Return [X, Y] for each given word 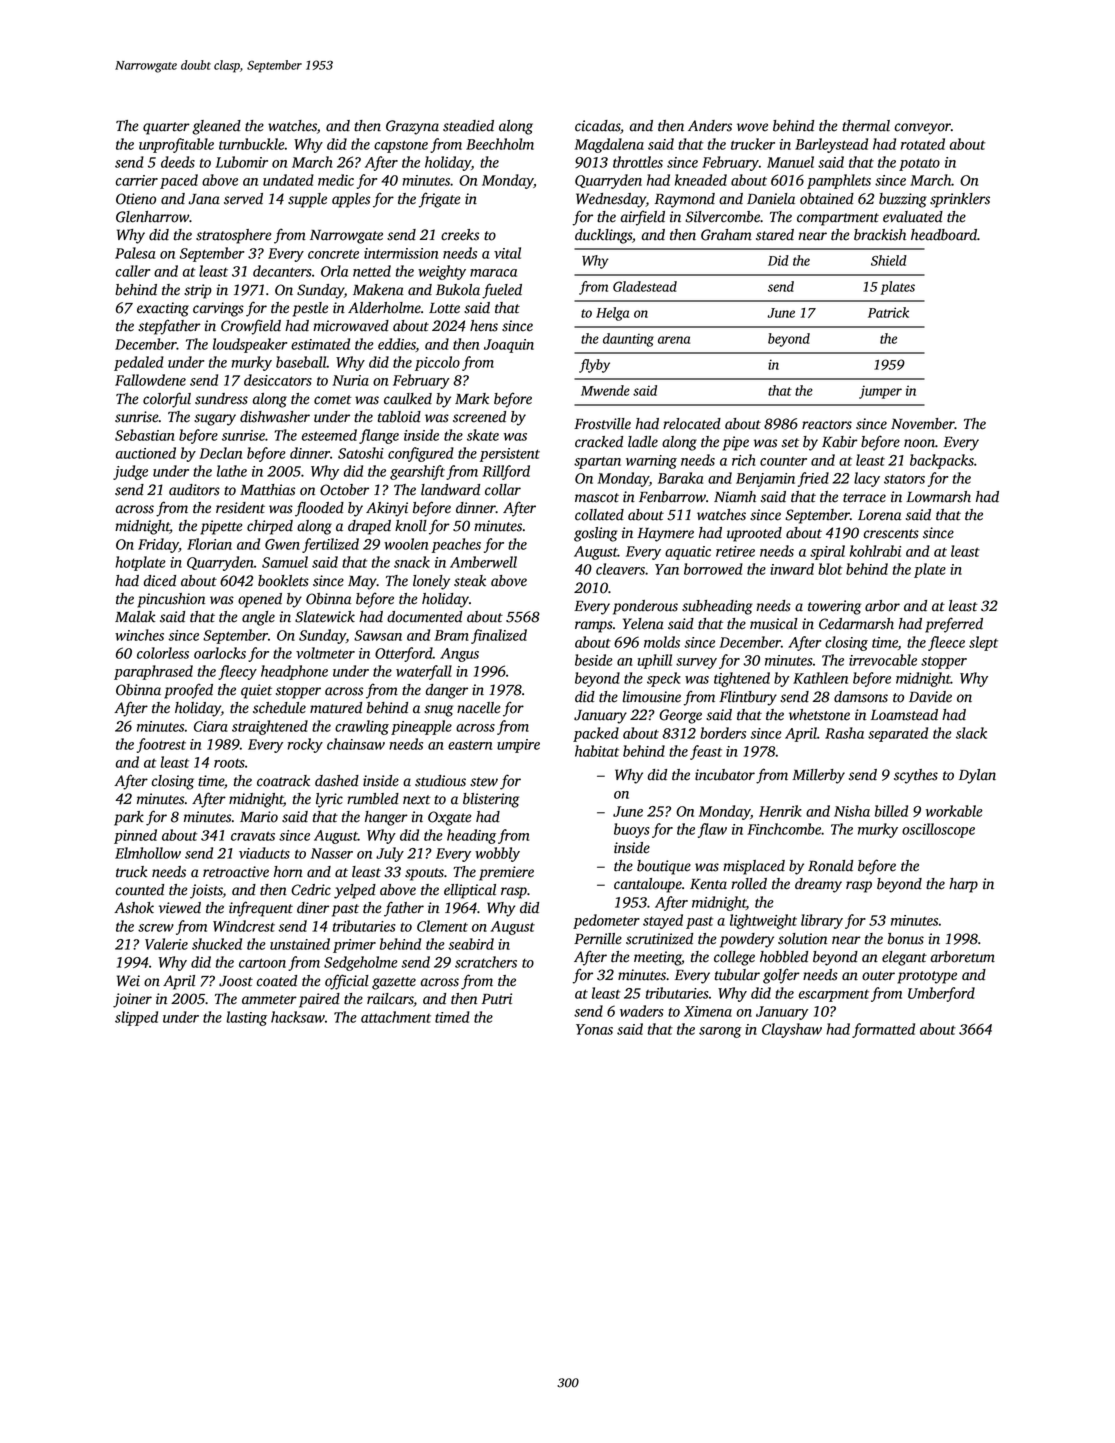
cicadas [597, 126]
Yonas [594, 1029]
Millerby [818, 776]
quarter [166, 128]
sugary [215, 420]
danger [447, 691]
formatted [883, 1030]
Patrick [888, 312]
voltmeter [325, 653]
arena [674, 340]
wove [752, 127]
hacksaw [298, 1017]
